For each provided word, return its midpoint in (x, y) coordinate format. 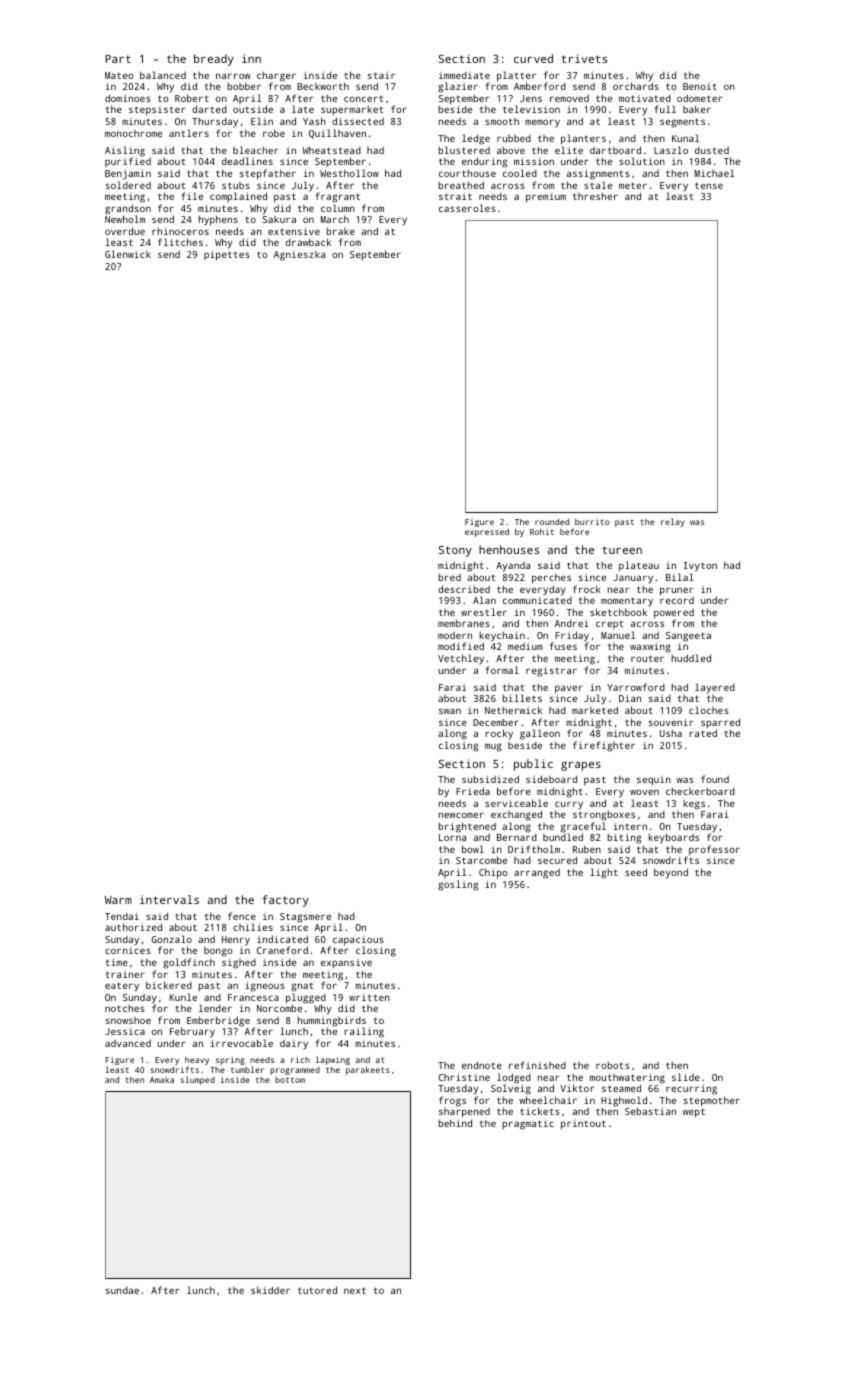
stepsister (157, 111)
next (355, 1290)
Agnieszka (299, 256)
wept (694, 1113)
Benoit (700, 86)
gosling (458, 885)
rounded (552, 522)
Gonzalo (172, 939)
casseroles (467, 208)
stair (381, 75)
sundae (122, 1290)
